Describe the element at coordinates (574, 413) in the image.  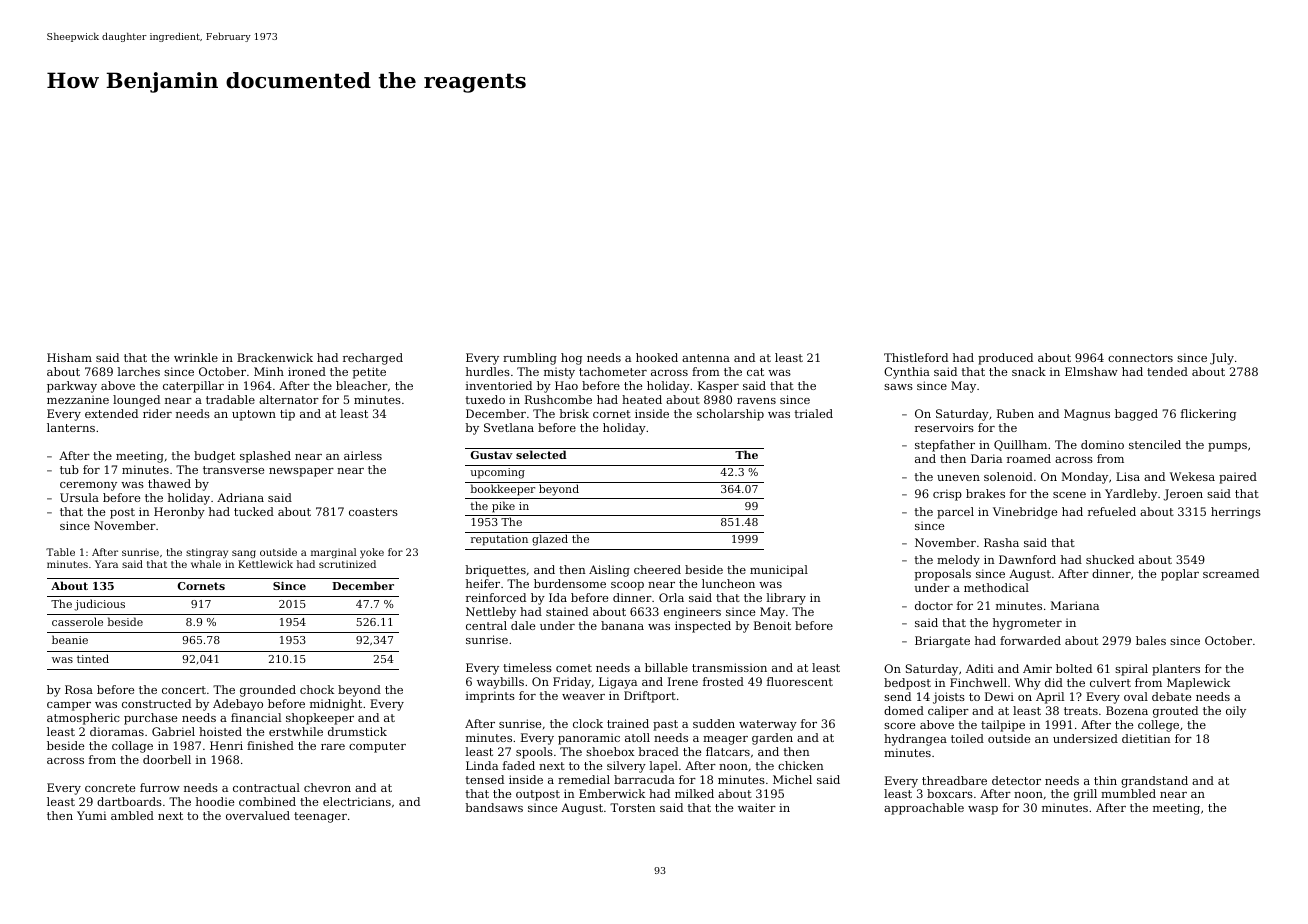
I see `brisk` at that location.
